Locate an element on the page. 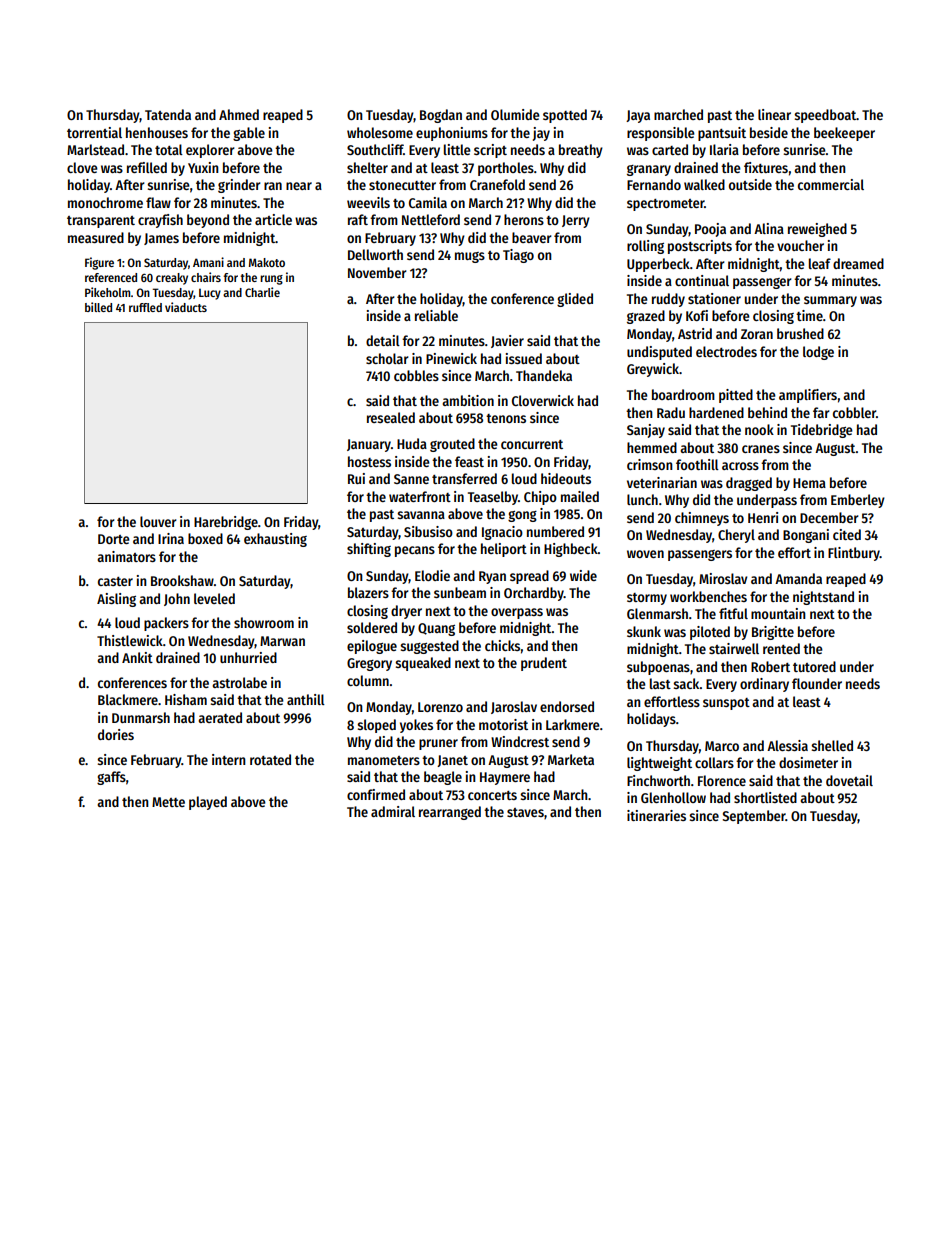  played is located at coordinates (208, 803).
